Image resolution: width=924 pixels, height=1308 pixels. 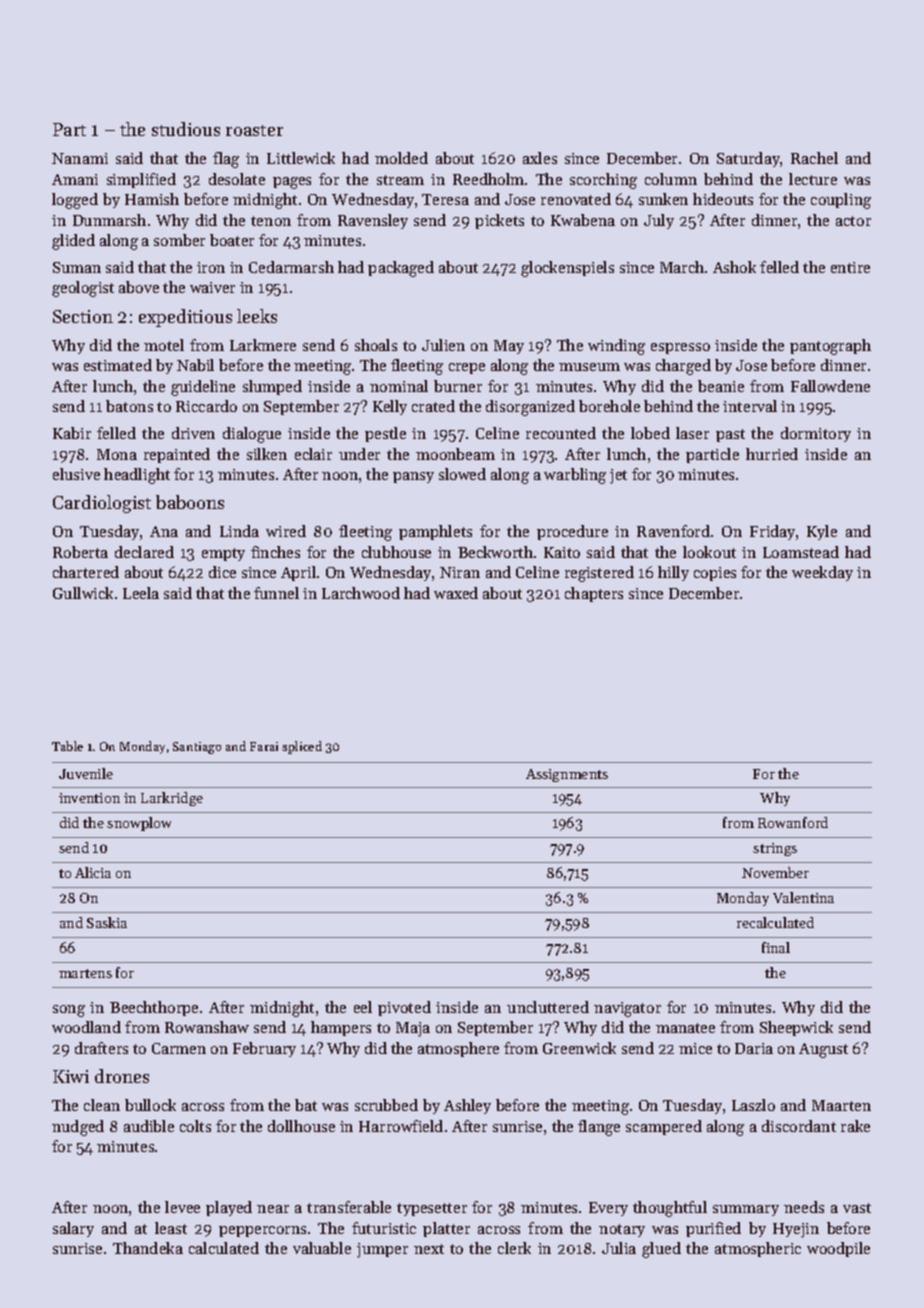 I want to click on Assignments, so click(x=567, y=775).
